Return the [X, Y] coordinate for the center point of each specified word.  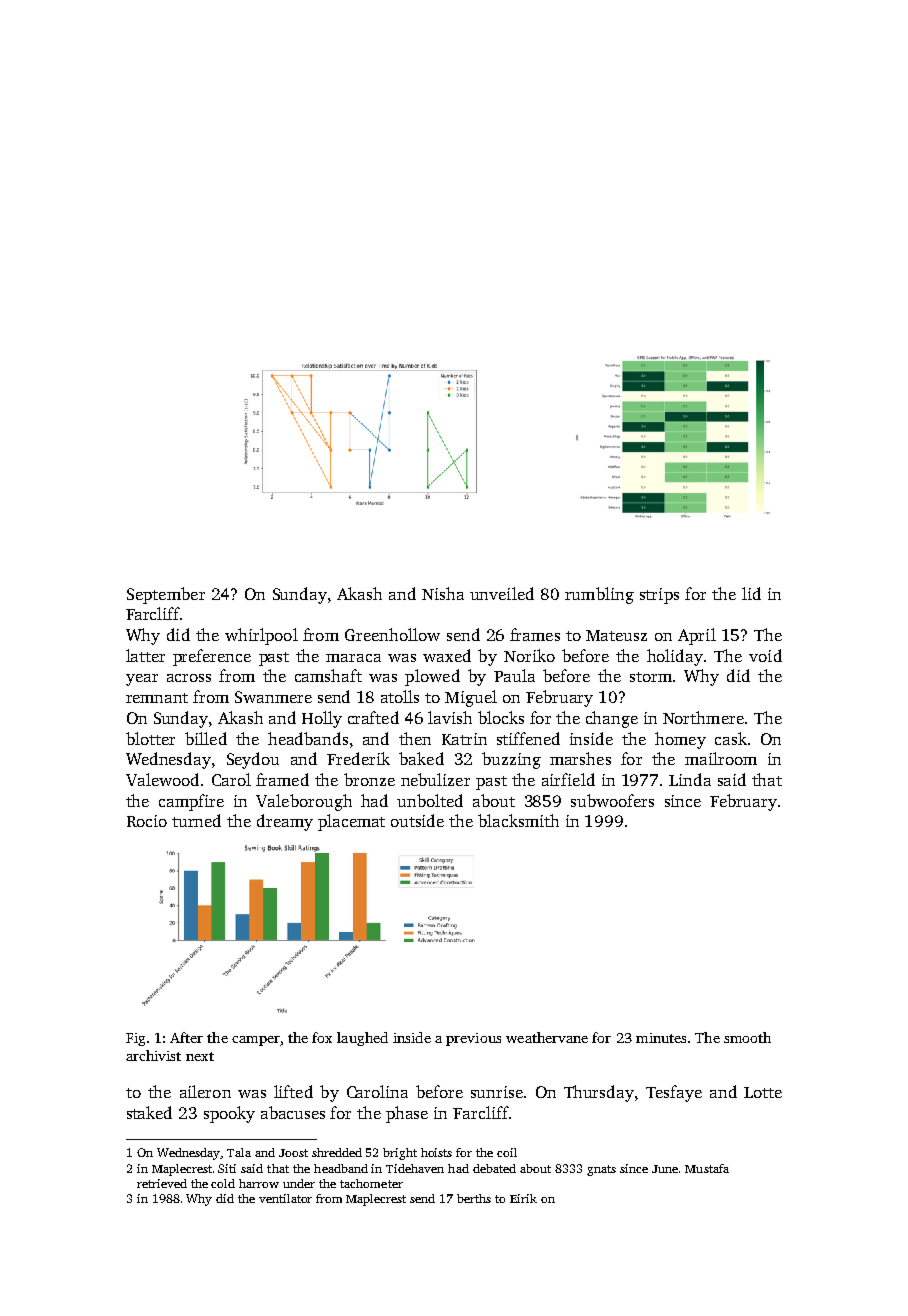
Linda [690, 779]
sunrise [497, 1092]
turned [196, 820]
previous [473, 1039]
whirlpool [261, 636]
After [186, 1037]
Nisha [443, 593]
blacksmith [518, 820]
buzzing [511, 760]
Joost [293, 1153]
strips [659, 596]
